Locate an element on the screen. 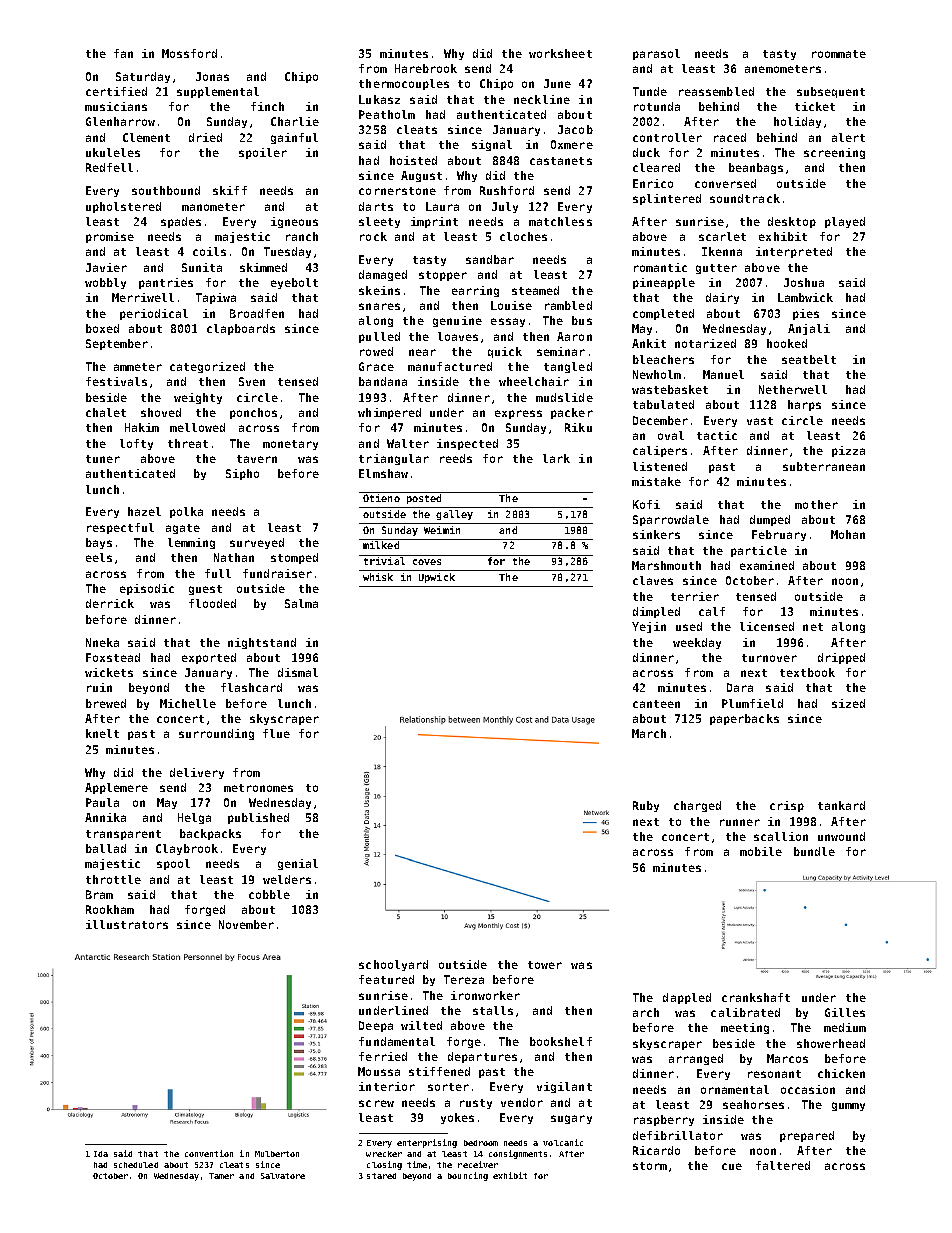 This screenshot has height=1233, width=952. bays is located at coordinates (99, 543).
